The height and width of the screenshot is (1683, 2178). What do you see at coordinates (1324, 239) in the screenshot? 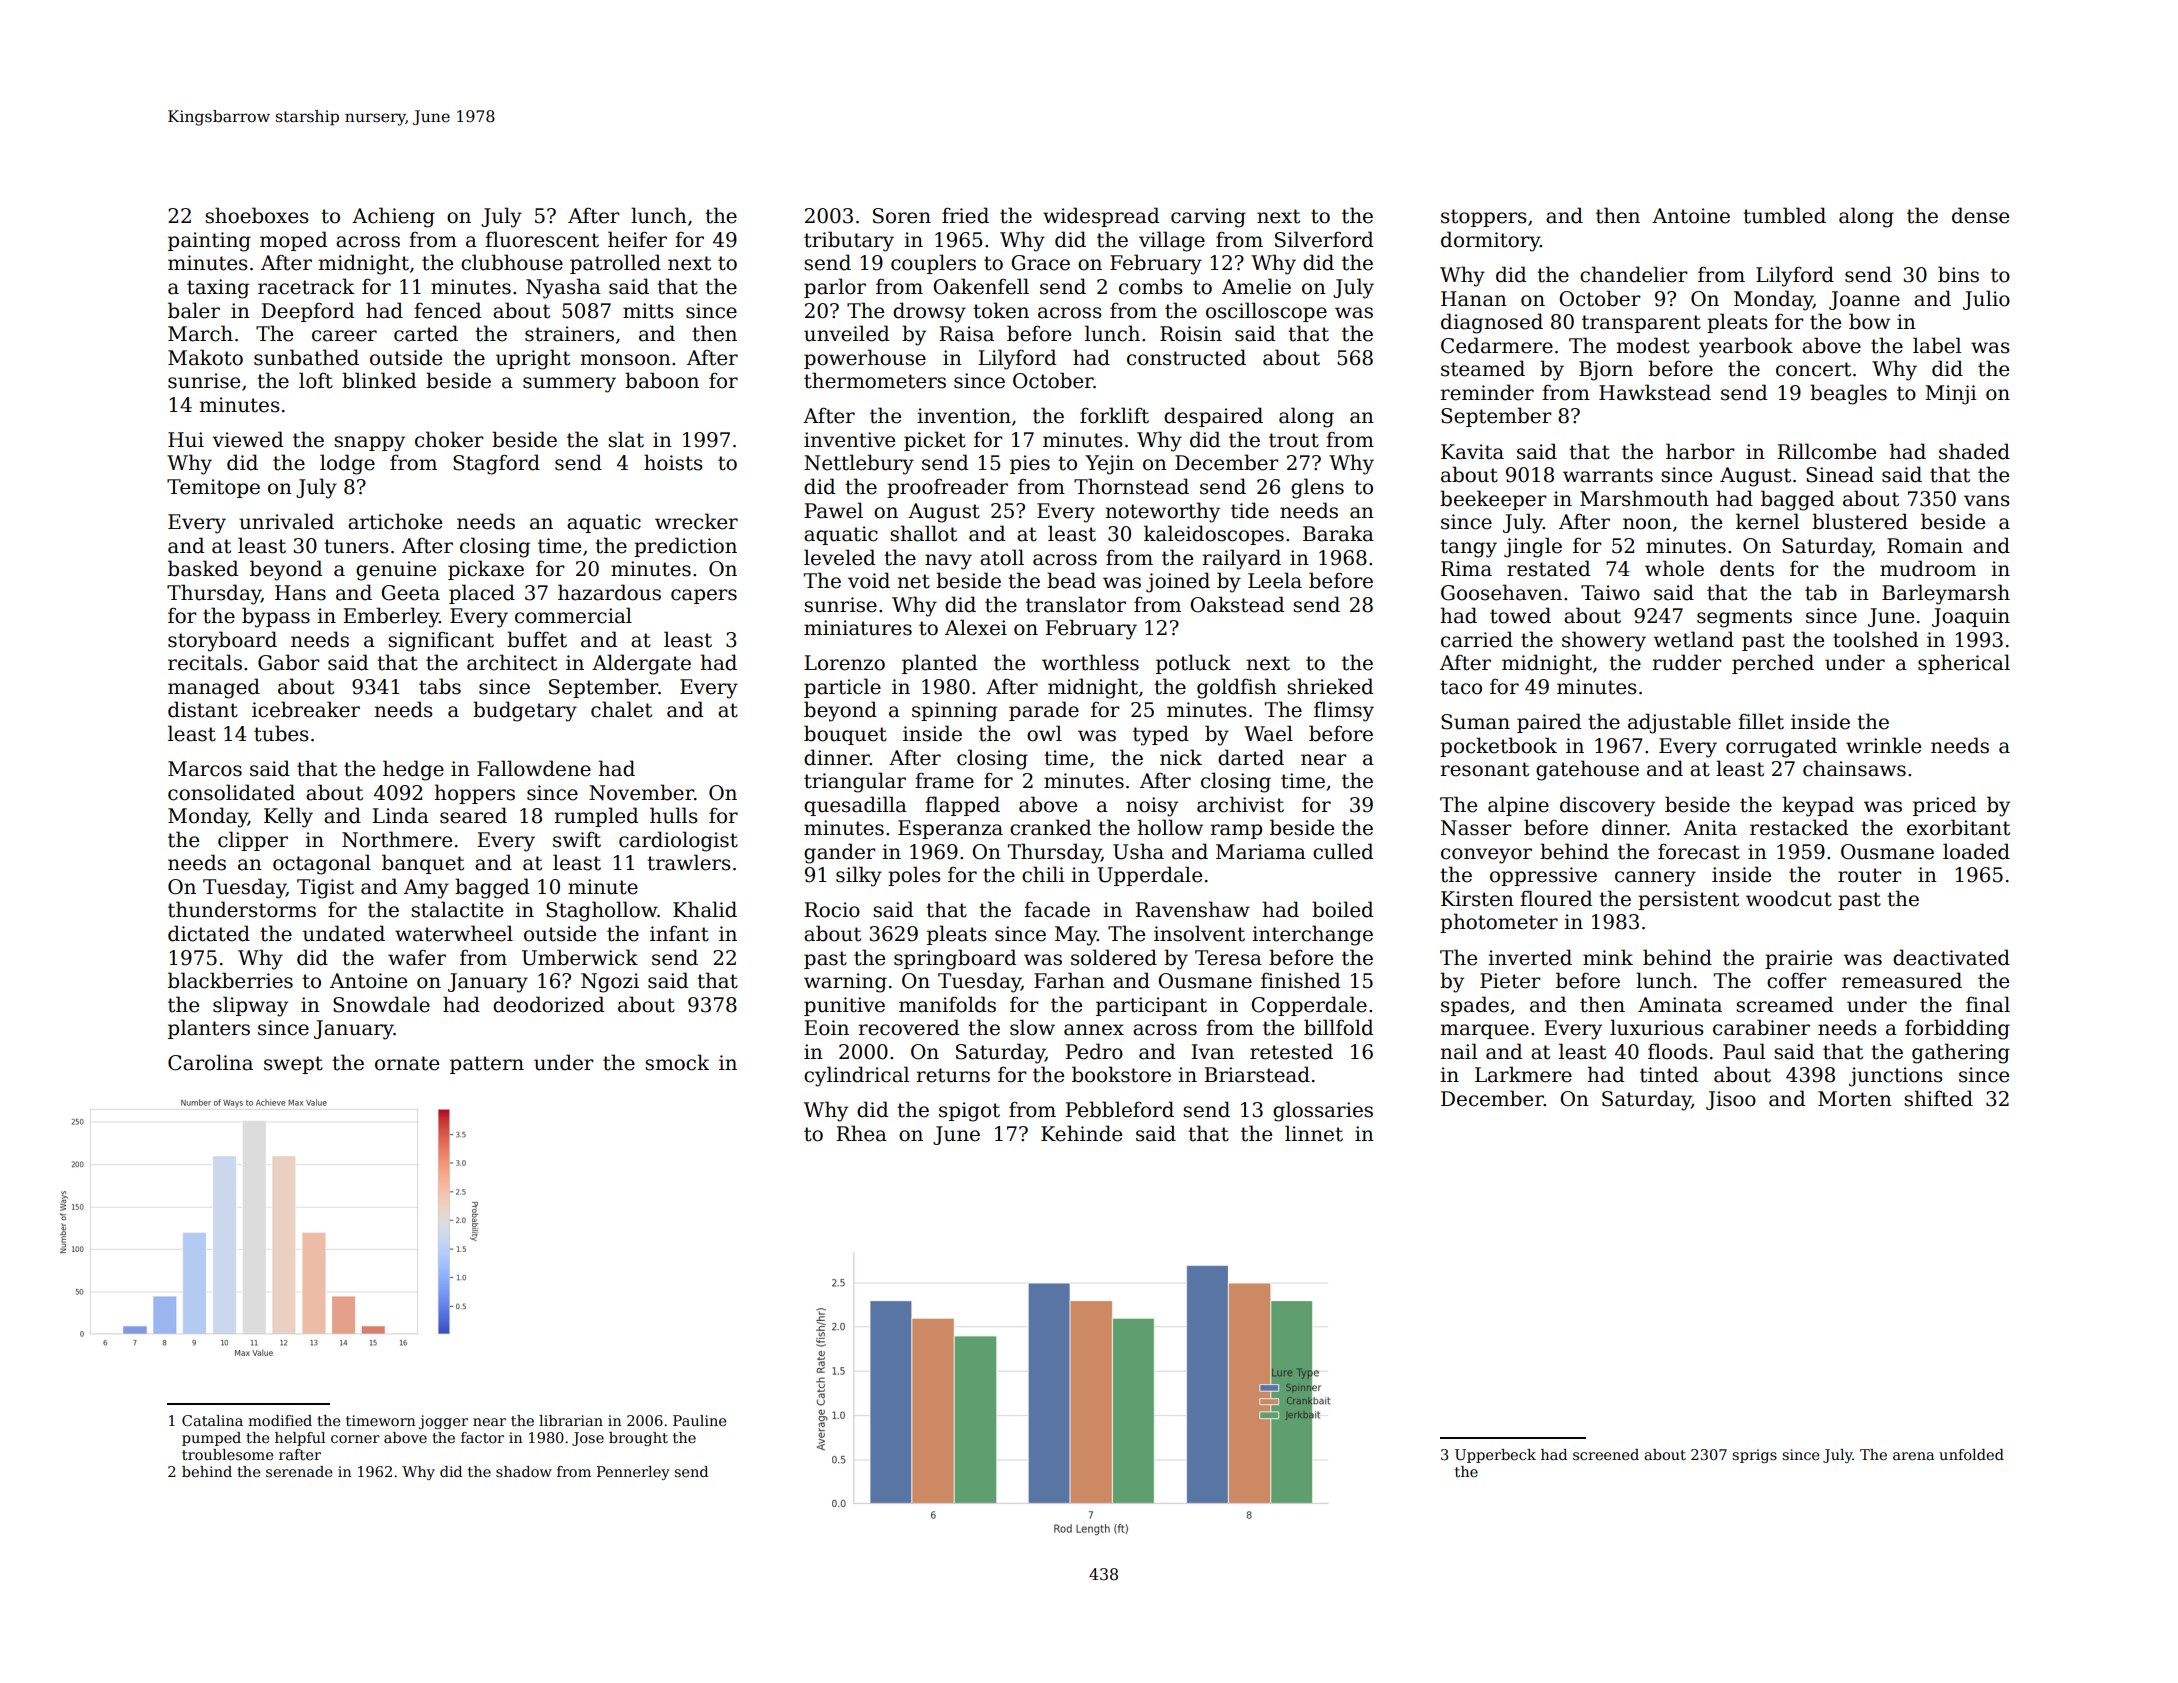
I see `Silverford` at bounding box center [1324, 239].
